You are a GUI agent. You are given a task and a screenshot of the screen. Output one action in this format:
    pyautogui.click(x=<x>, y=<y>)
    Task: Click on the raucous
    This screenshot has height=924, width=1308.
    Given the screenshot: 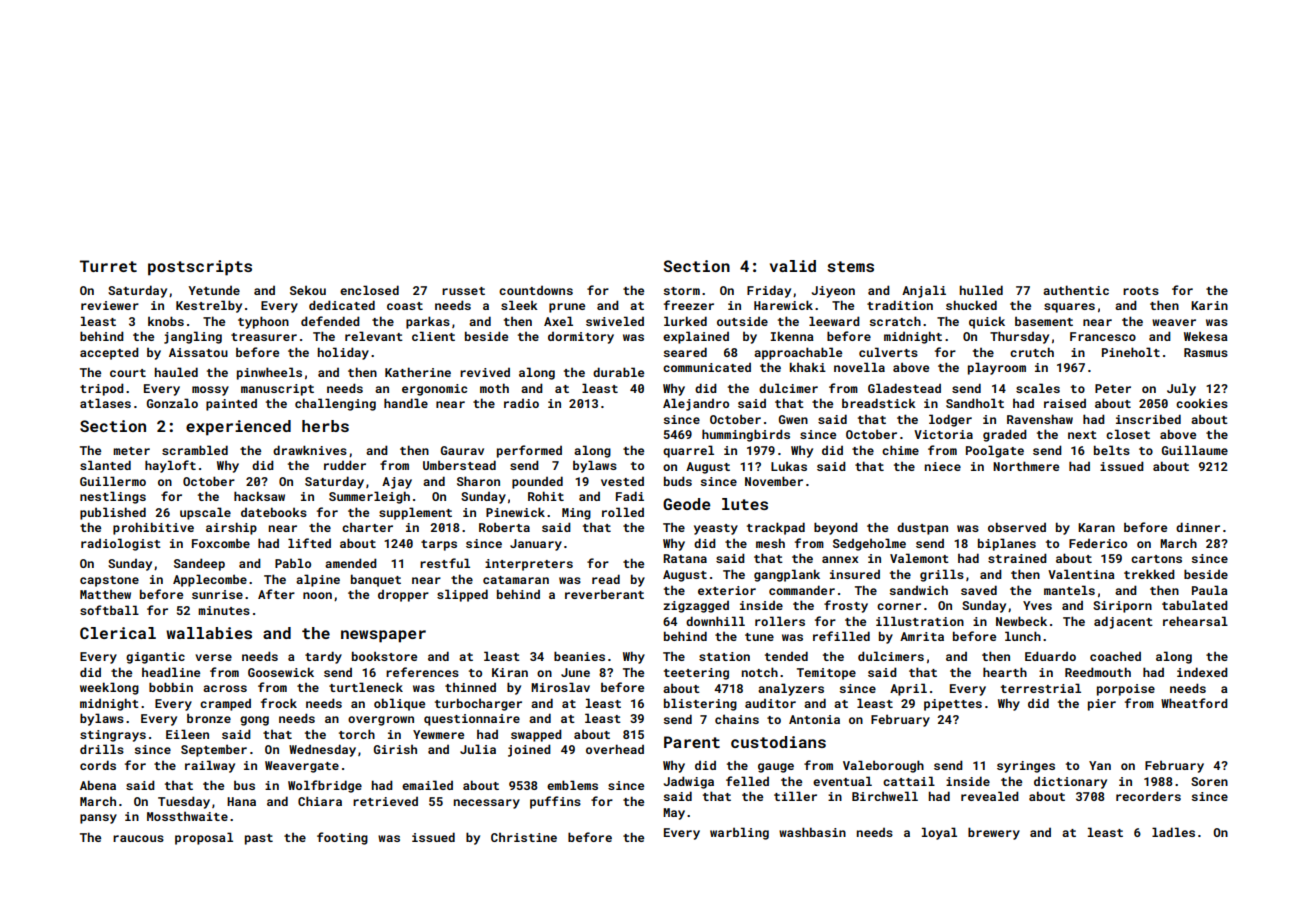 What is the action you would take?
    pyautogui.click(x=138, y=838)
